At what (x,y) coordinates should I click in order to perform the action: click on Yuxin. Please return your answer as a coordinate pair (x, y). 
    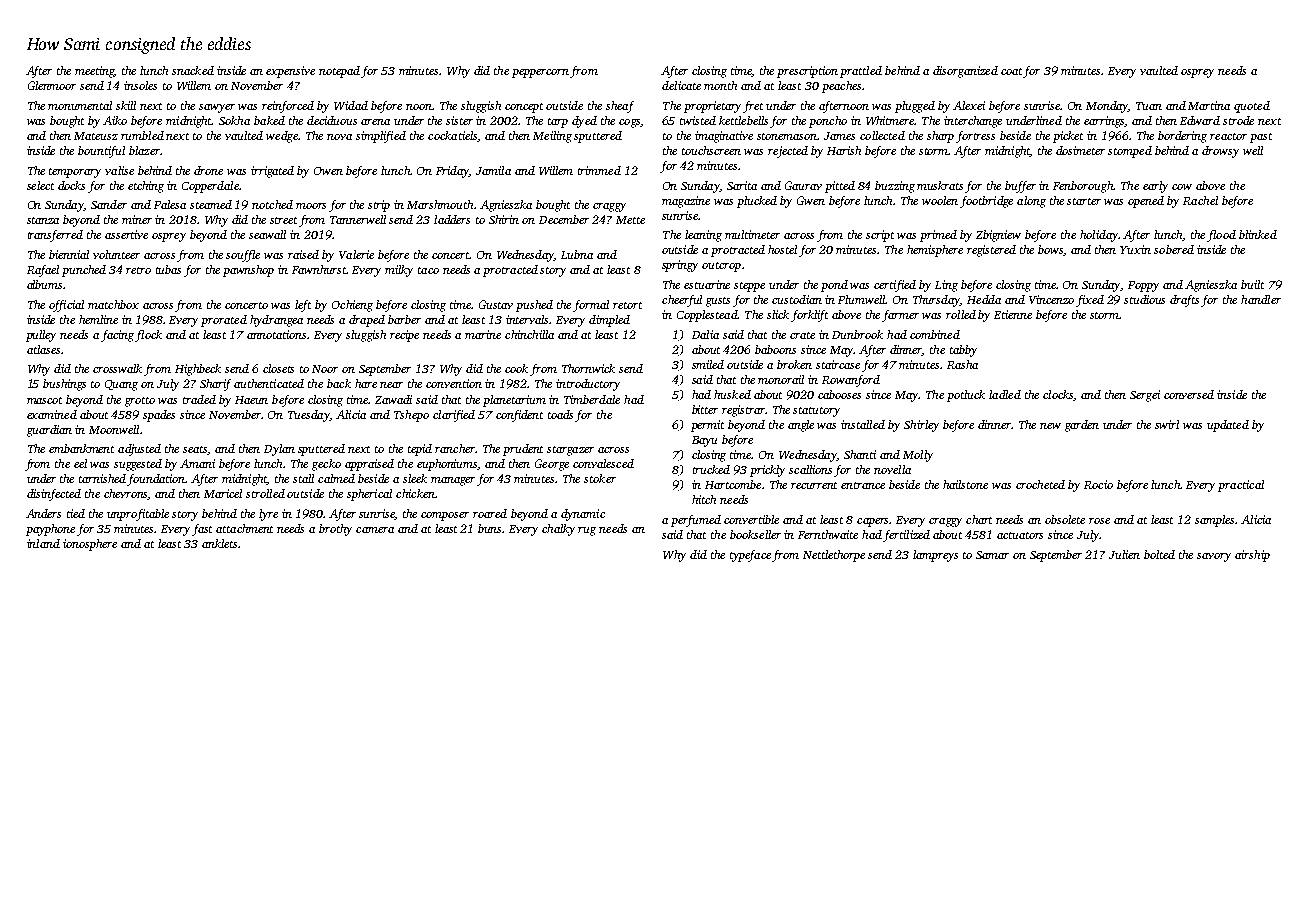
    Looking at the image, I should click on (1135, 249).
